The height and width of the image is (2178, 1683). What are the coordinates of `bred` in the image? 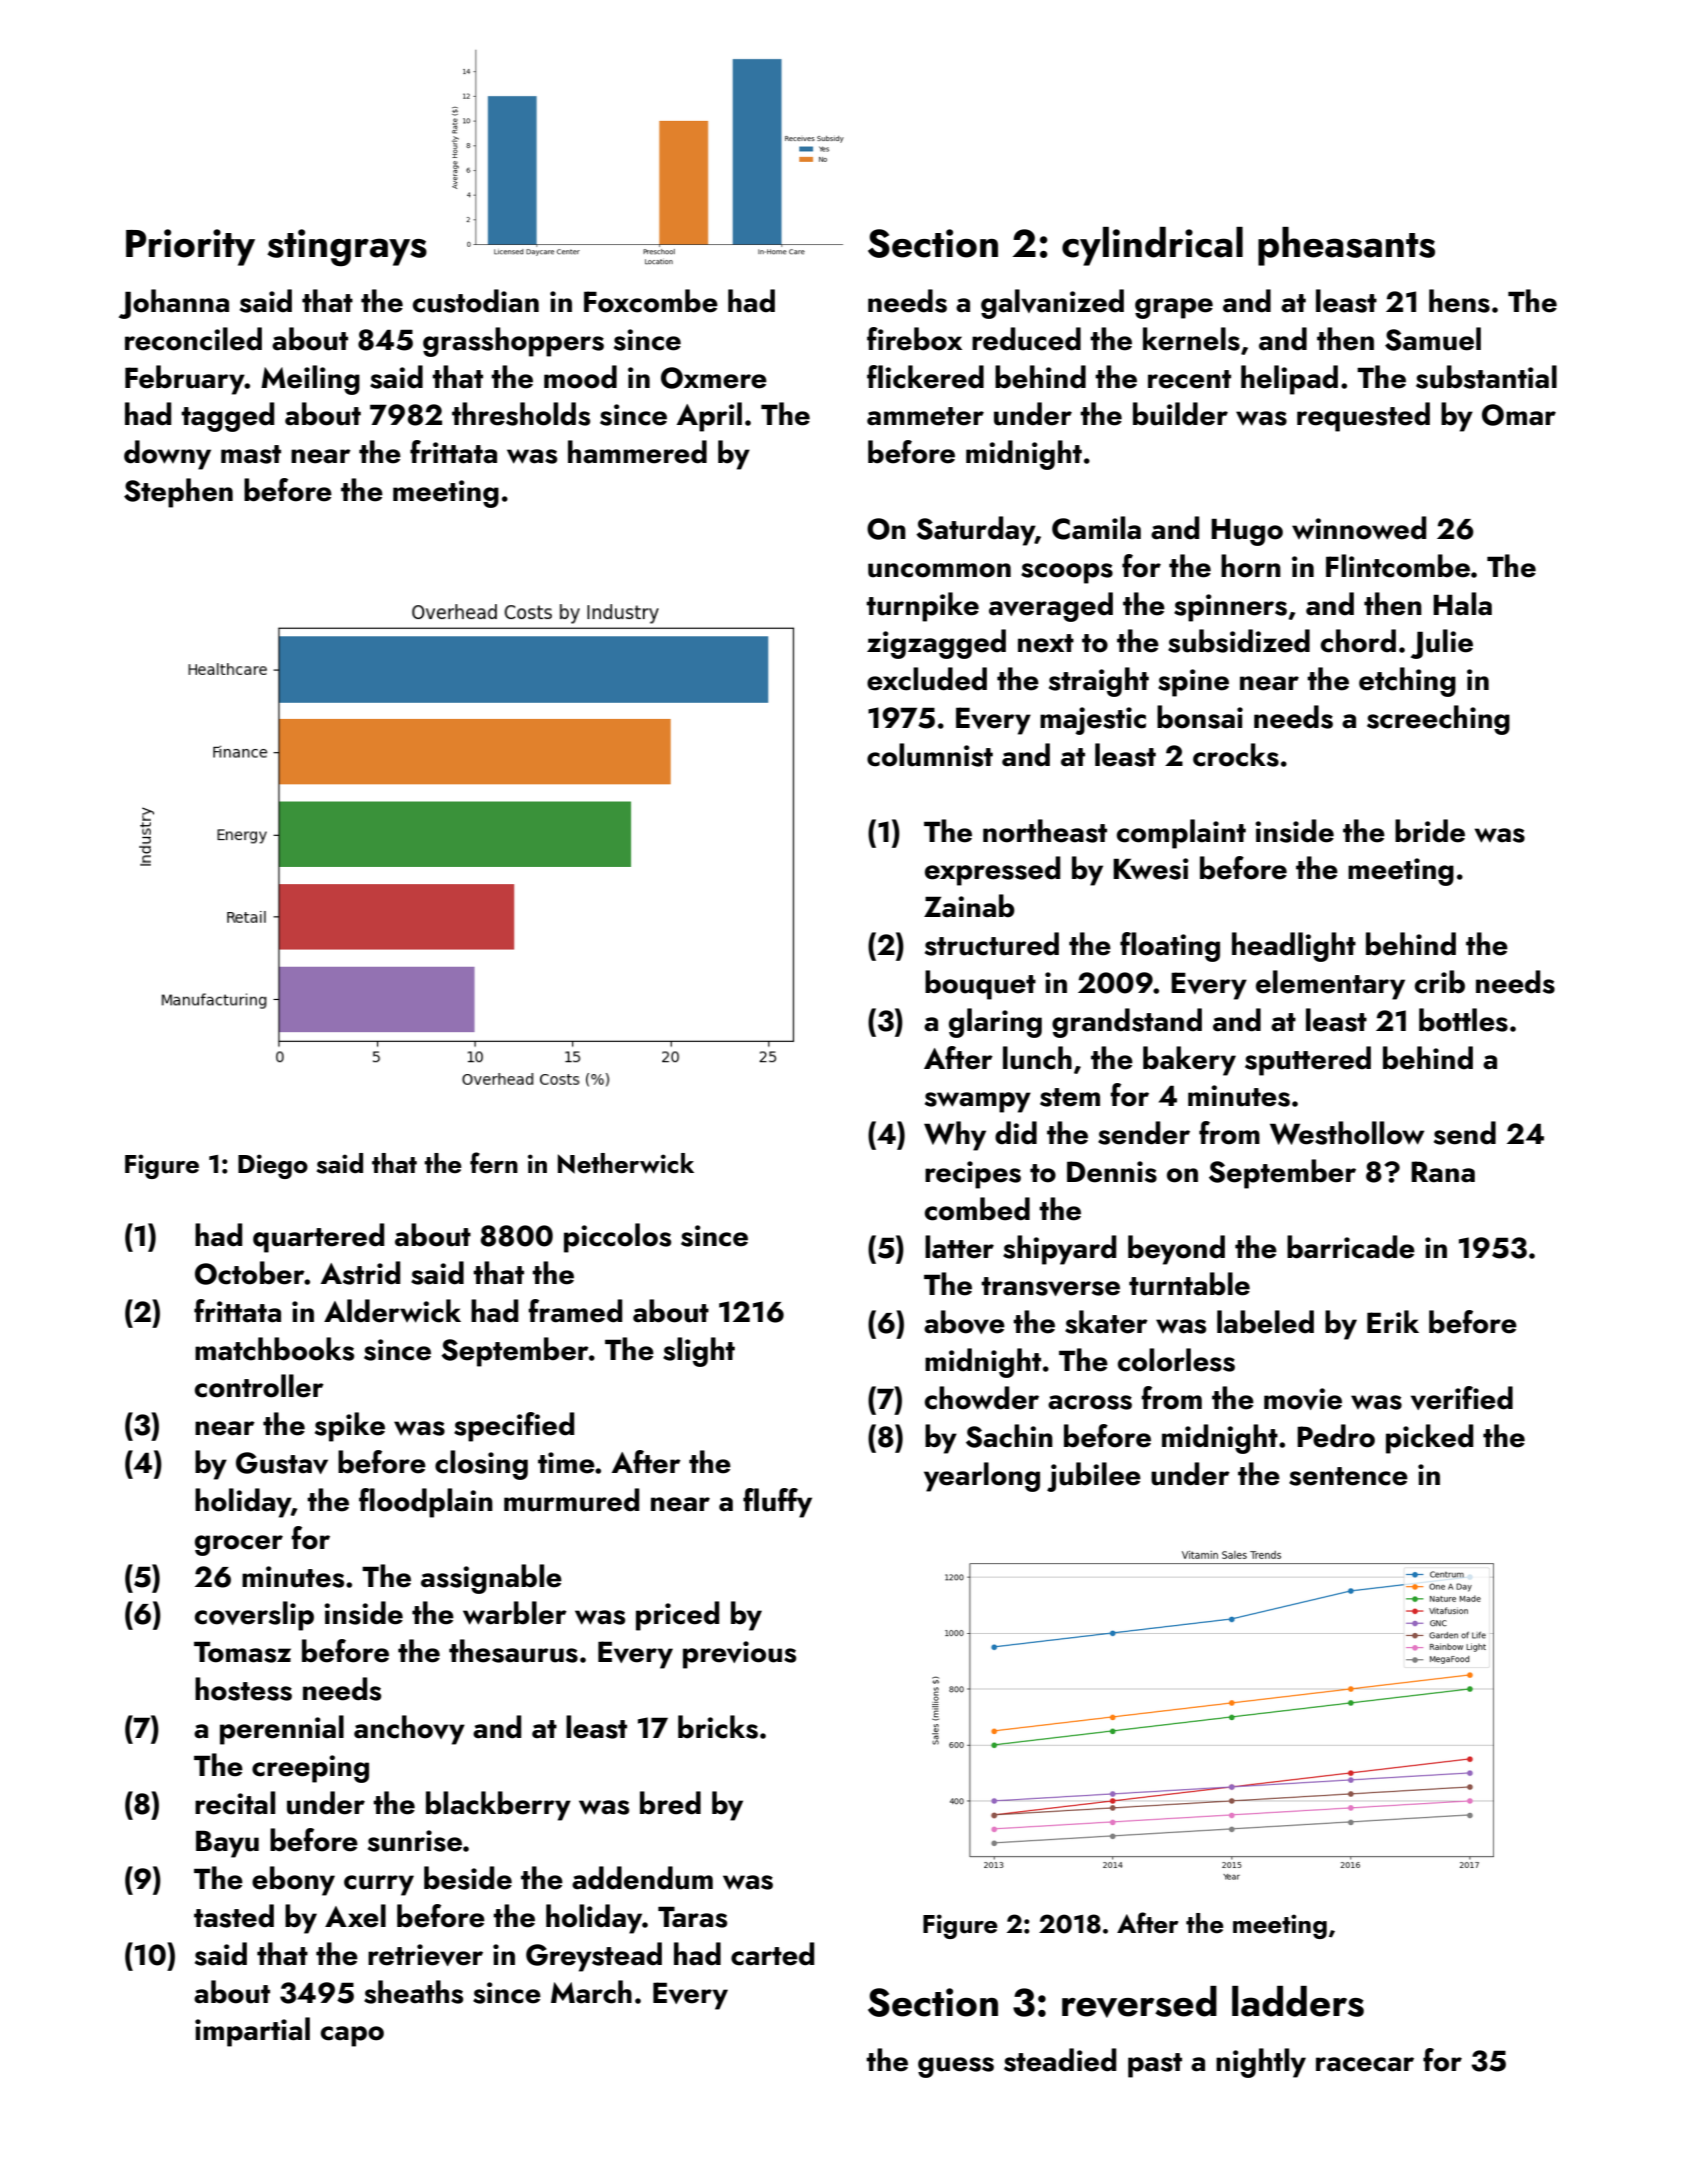 It's located at (670, 1803).
